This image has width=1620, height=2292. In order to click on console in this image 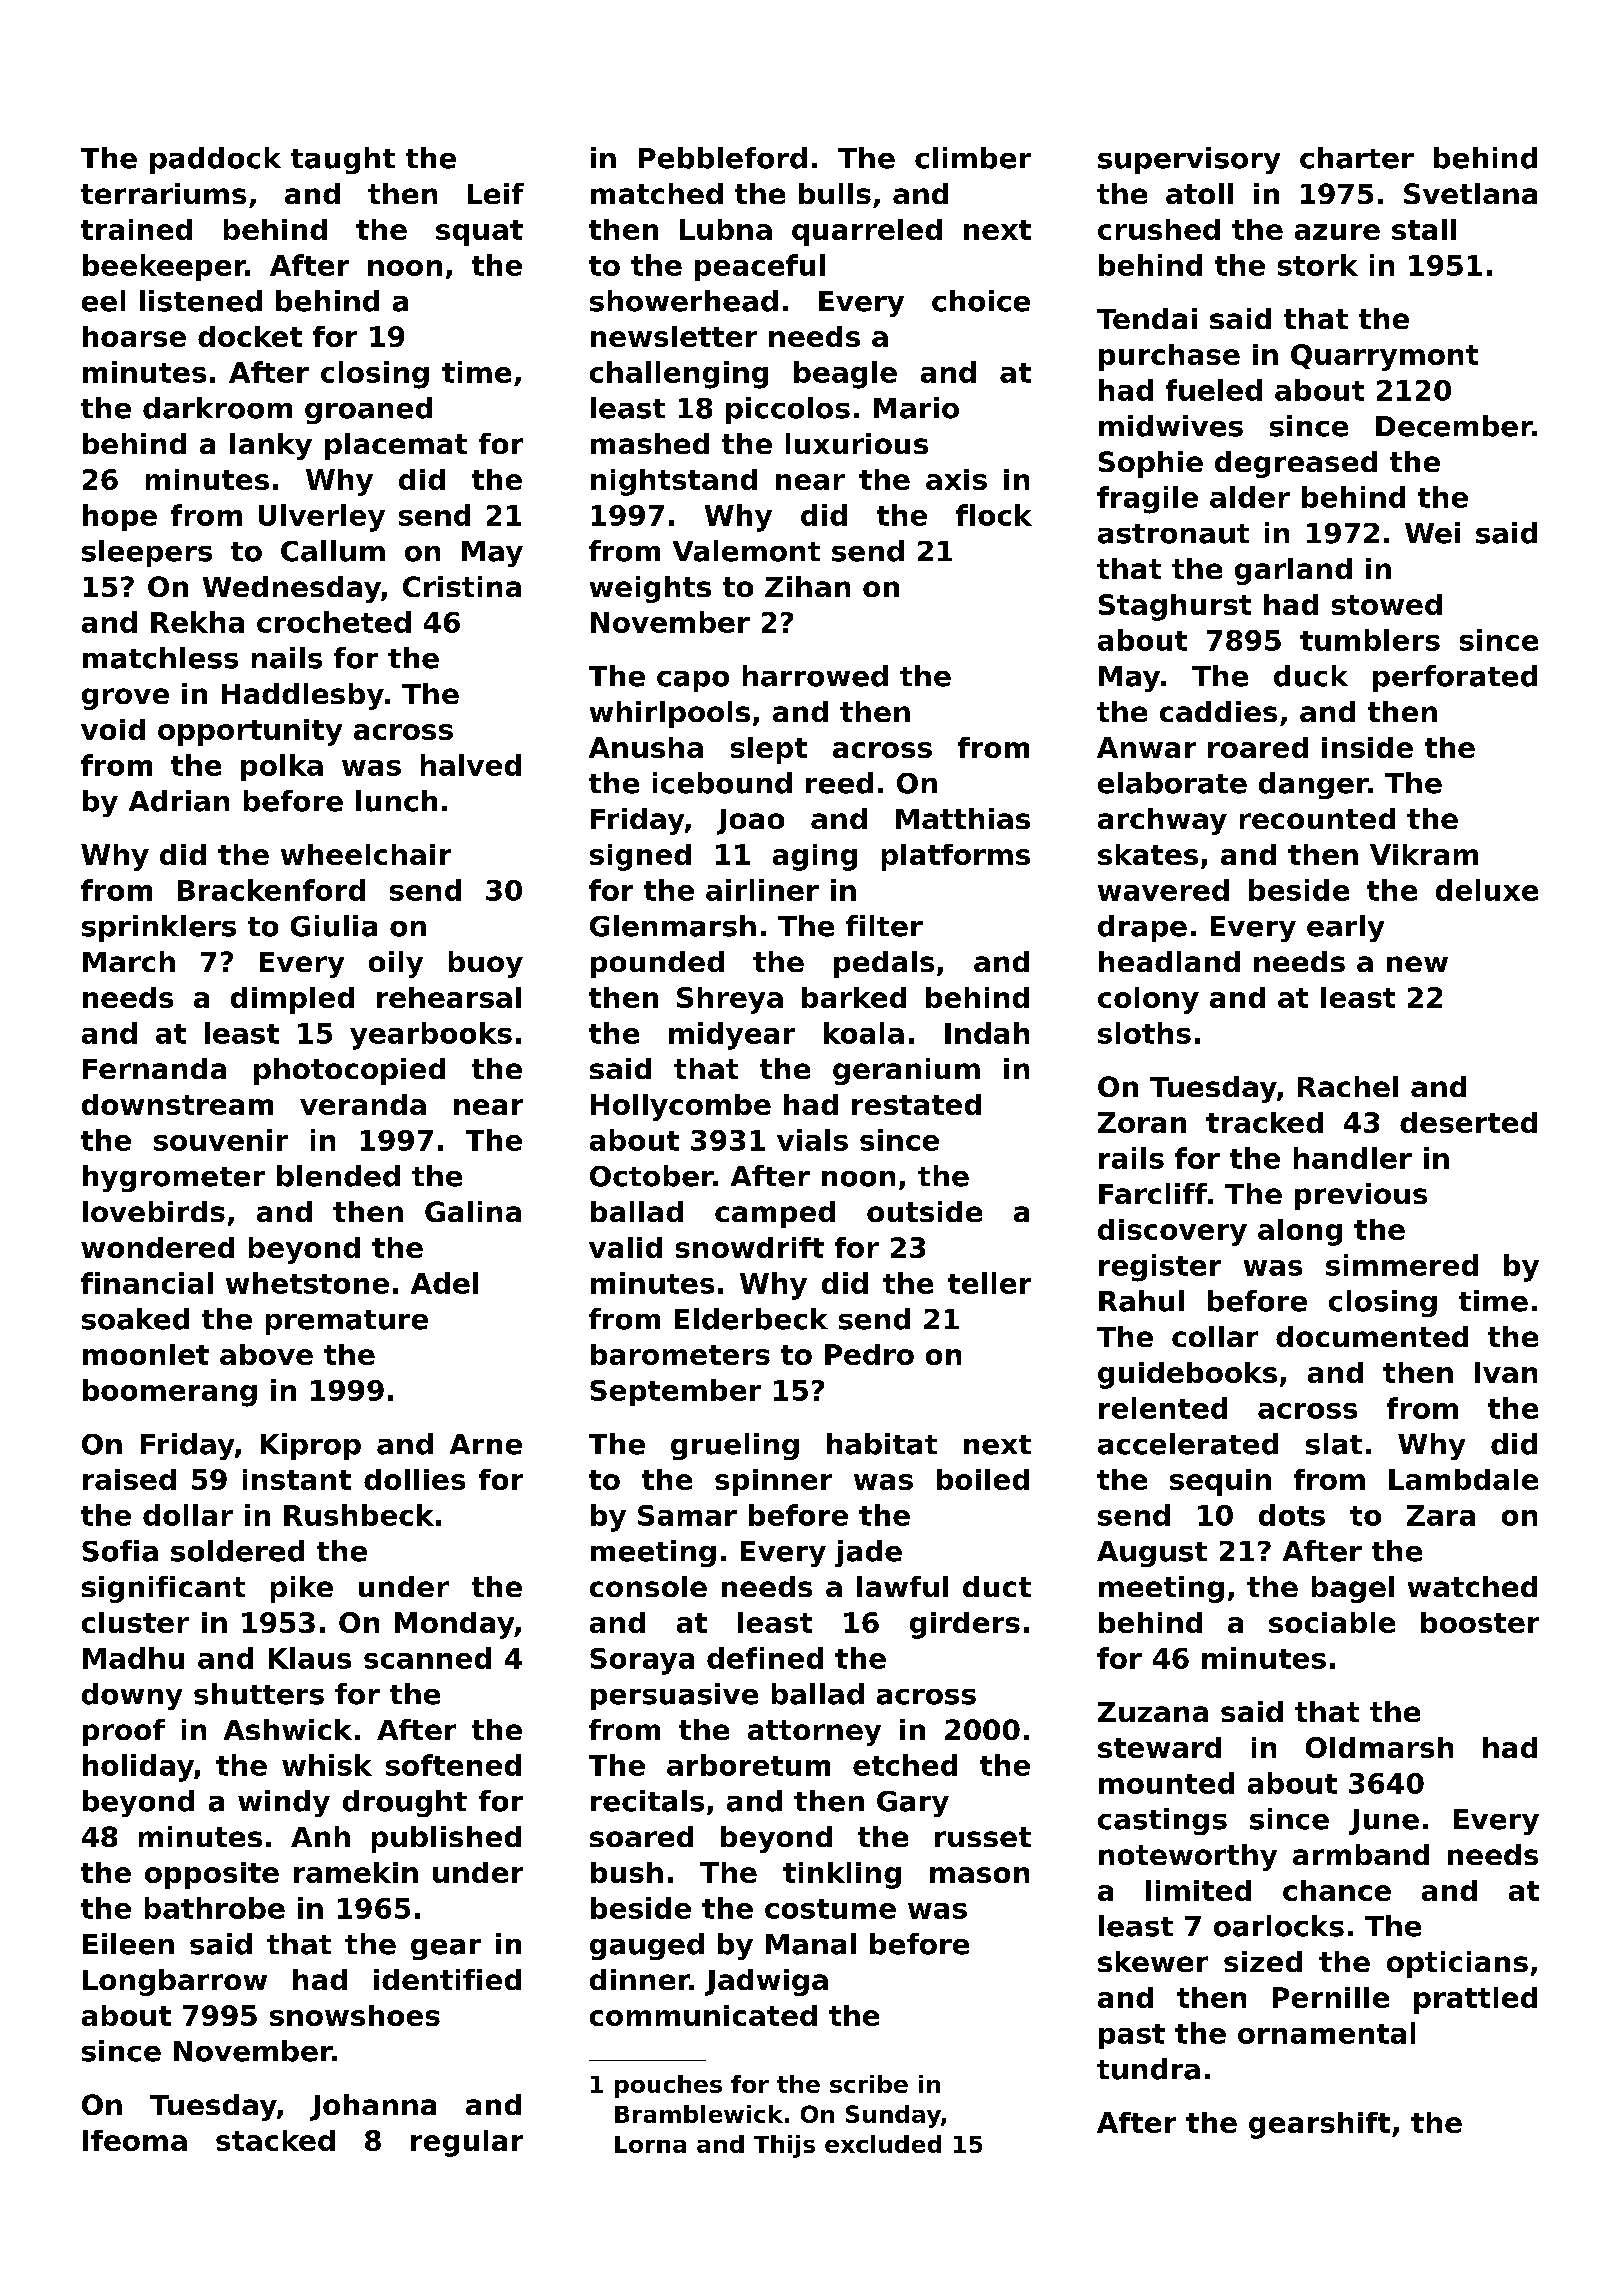, I will do `click(648, 1586)`.
